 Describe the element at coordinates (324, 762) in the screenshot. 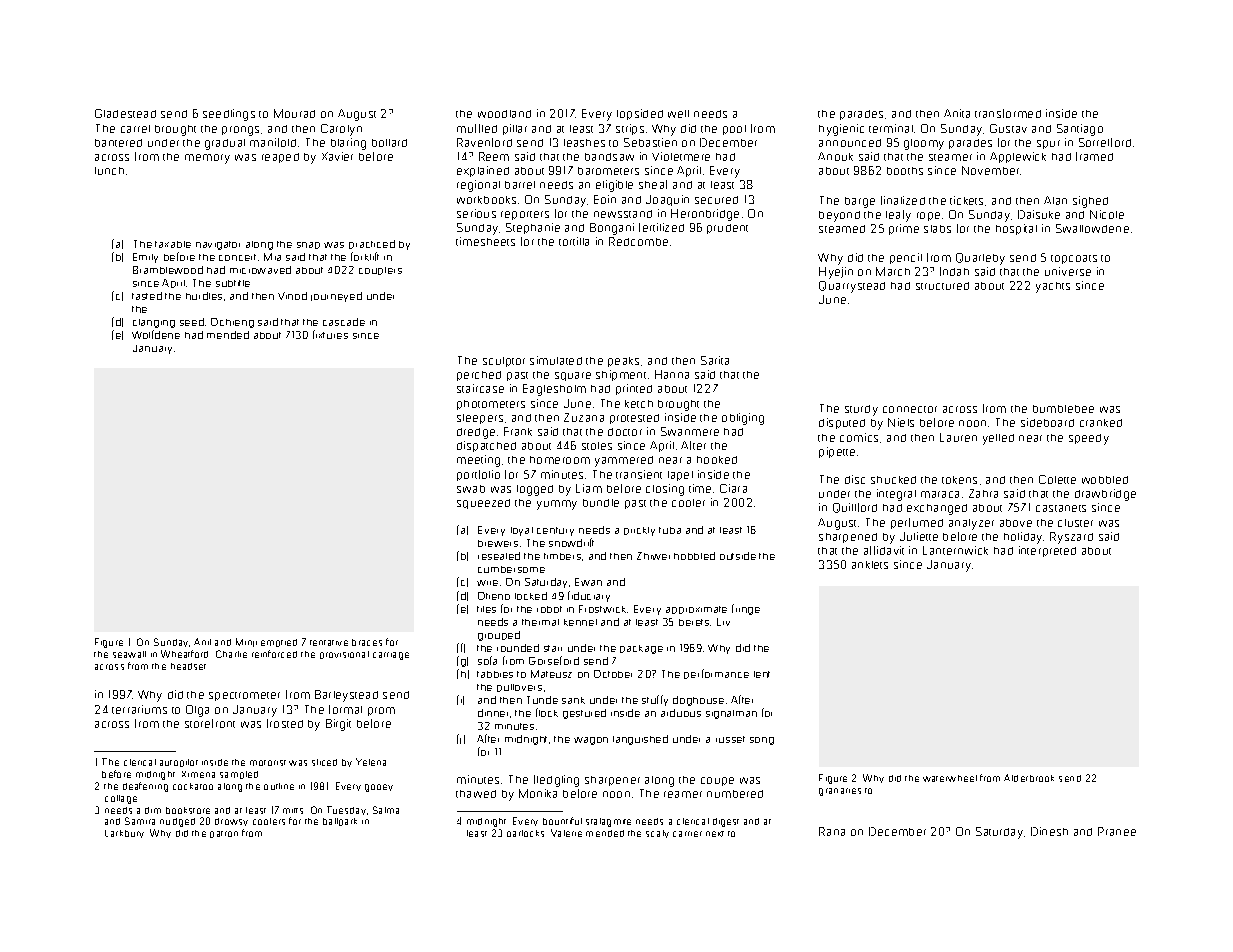

I see `sliced` at that location.
